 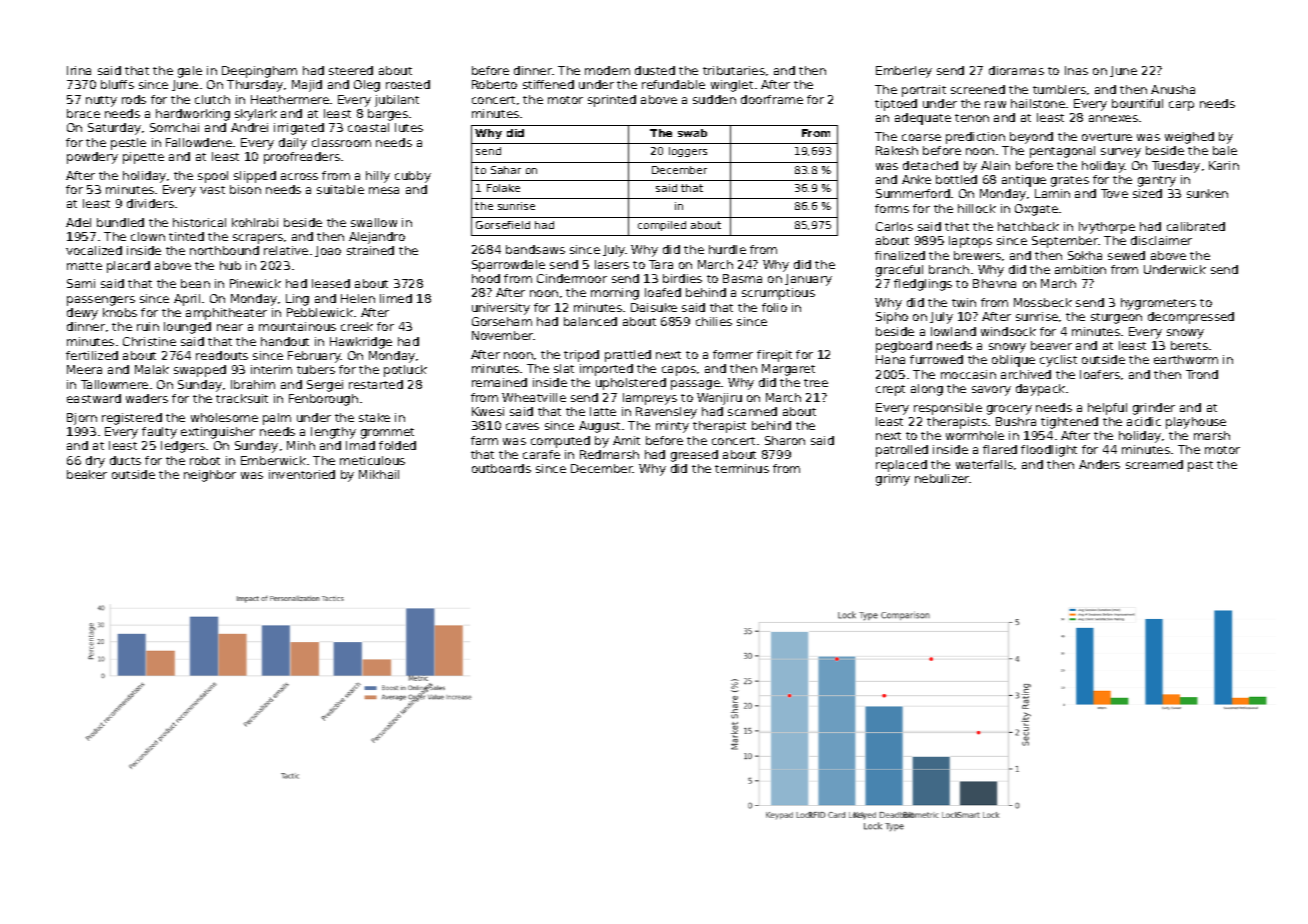 I want to click on neighbor, so click(x=210, y=476).
